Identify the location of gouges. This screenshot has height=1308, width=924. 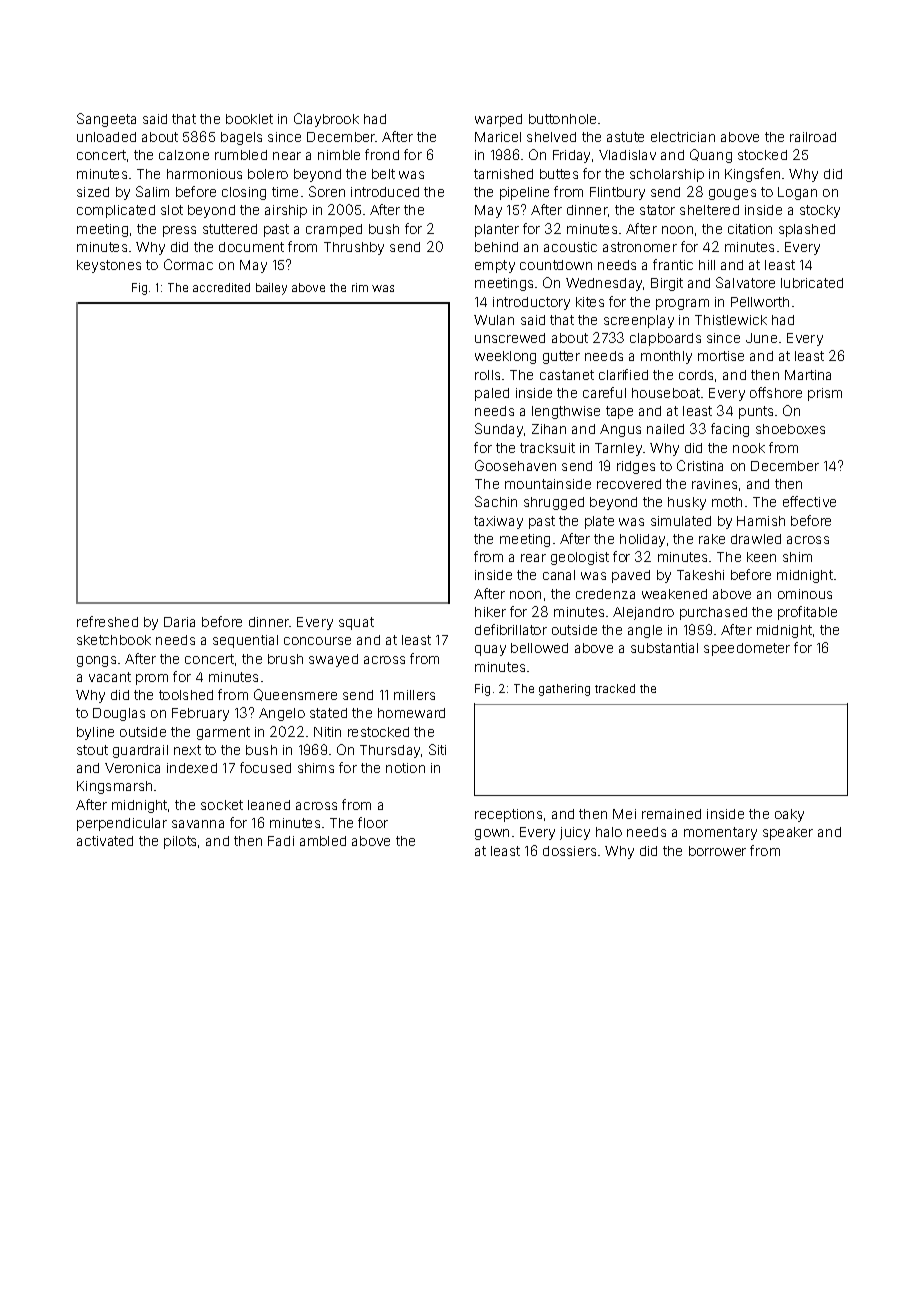
(732, 194).
